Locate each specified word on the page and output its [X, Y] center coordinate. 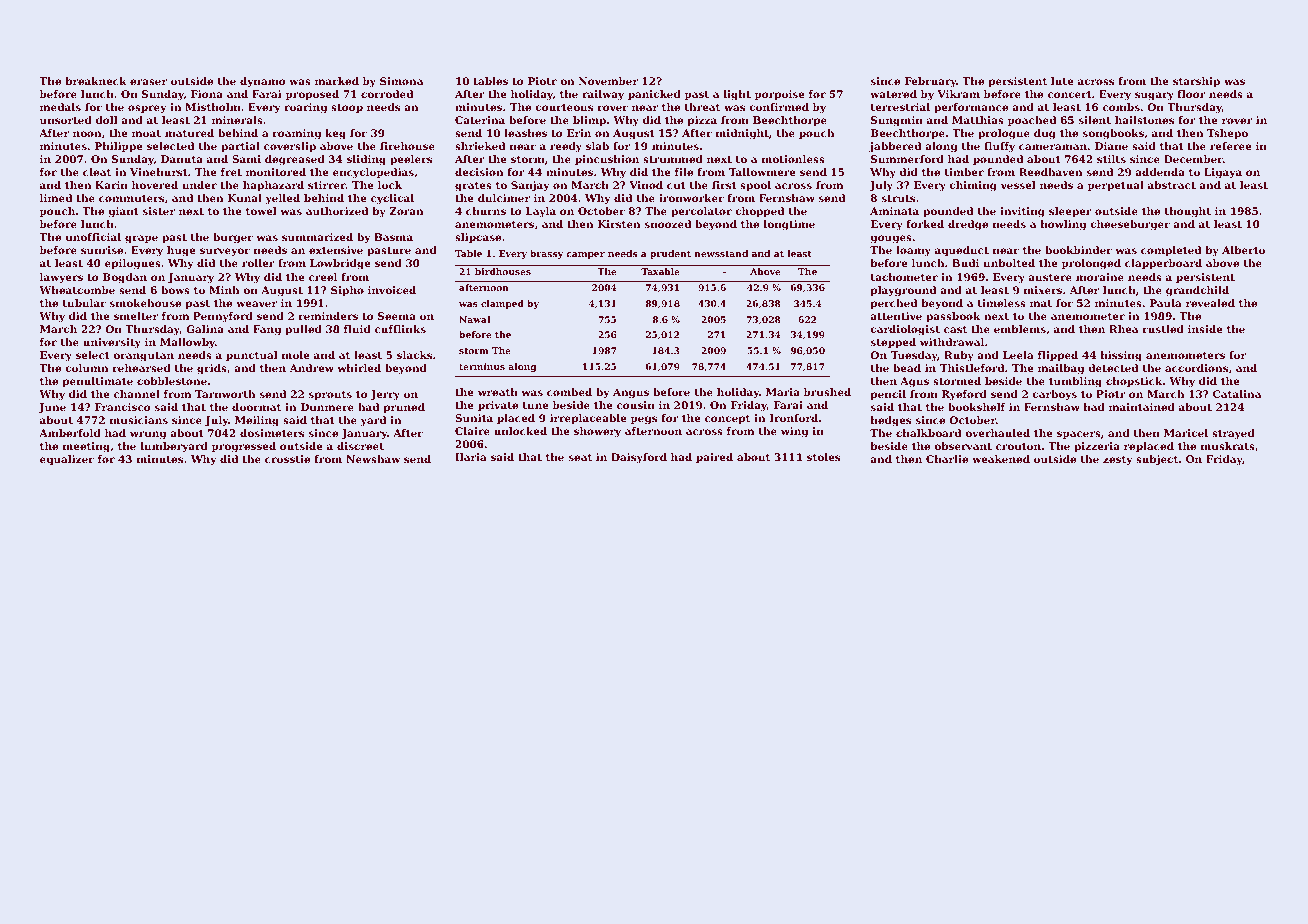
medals [60, 107]
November [608, 81]
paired [714, 458]
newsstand [721, 253]
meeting [86, 447]
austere [1050, 277]
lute [1062, 81]
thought [1188, 212]
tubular [84, 303]
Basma [393, 237]
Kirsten [619, 224]
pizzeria [1097, 447]
